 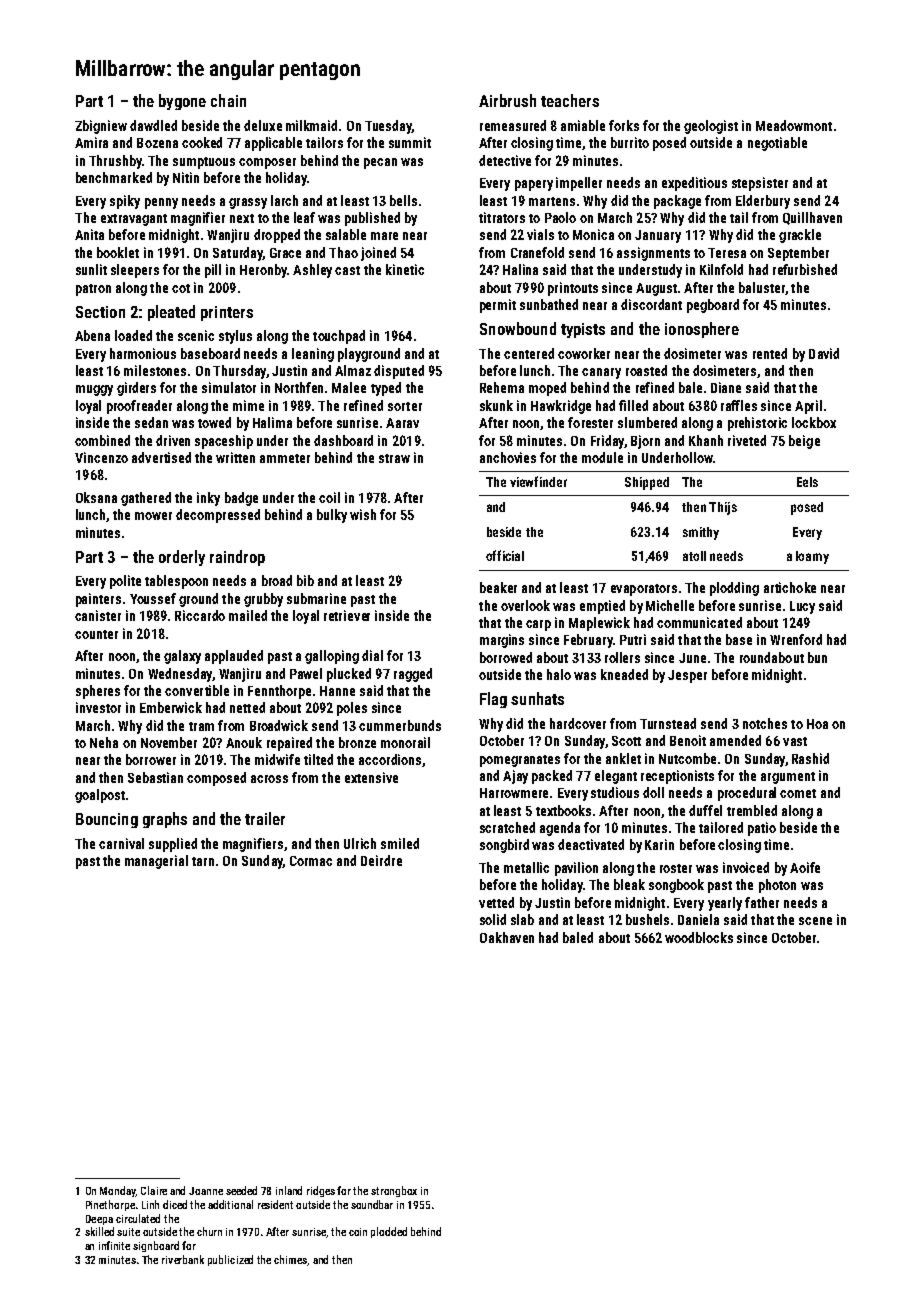 I want to click on plodding, so click(x=734, y=589).
